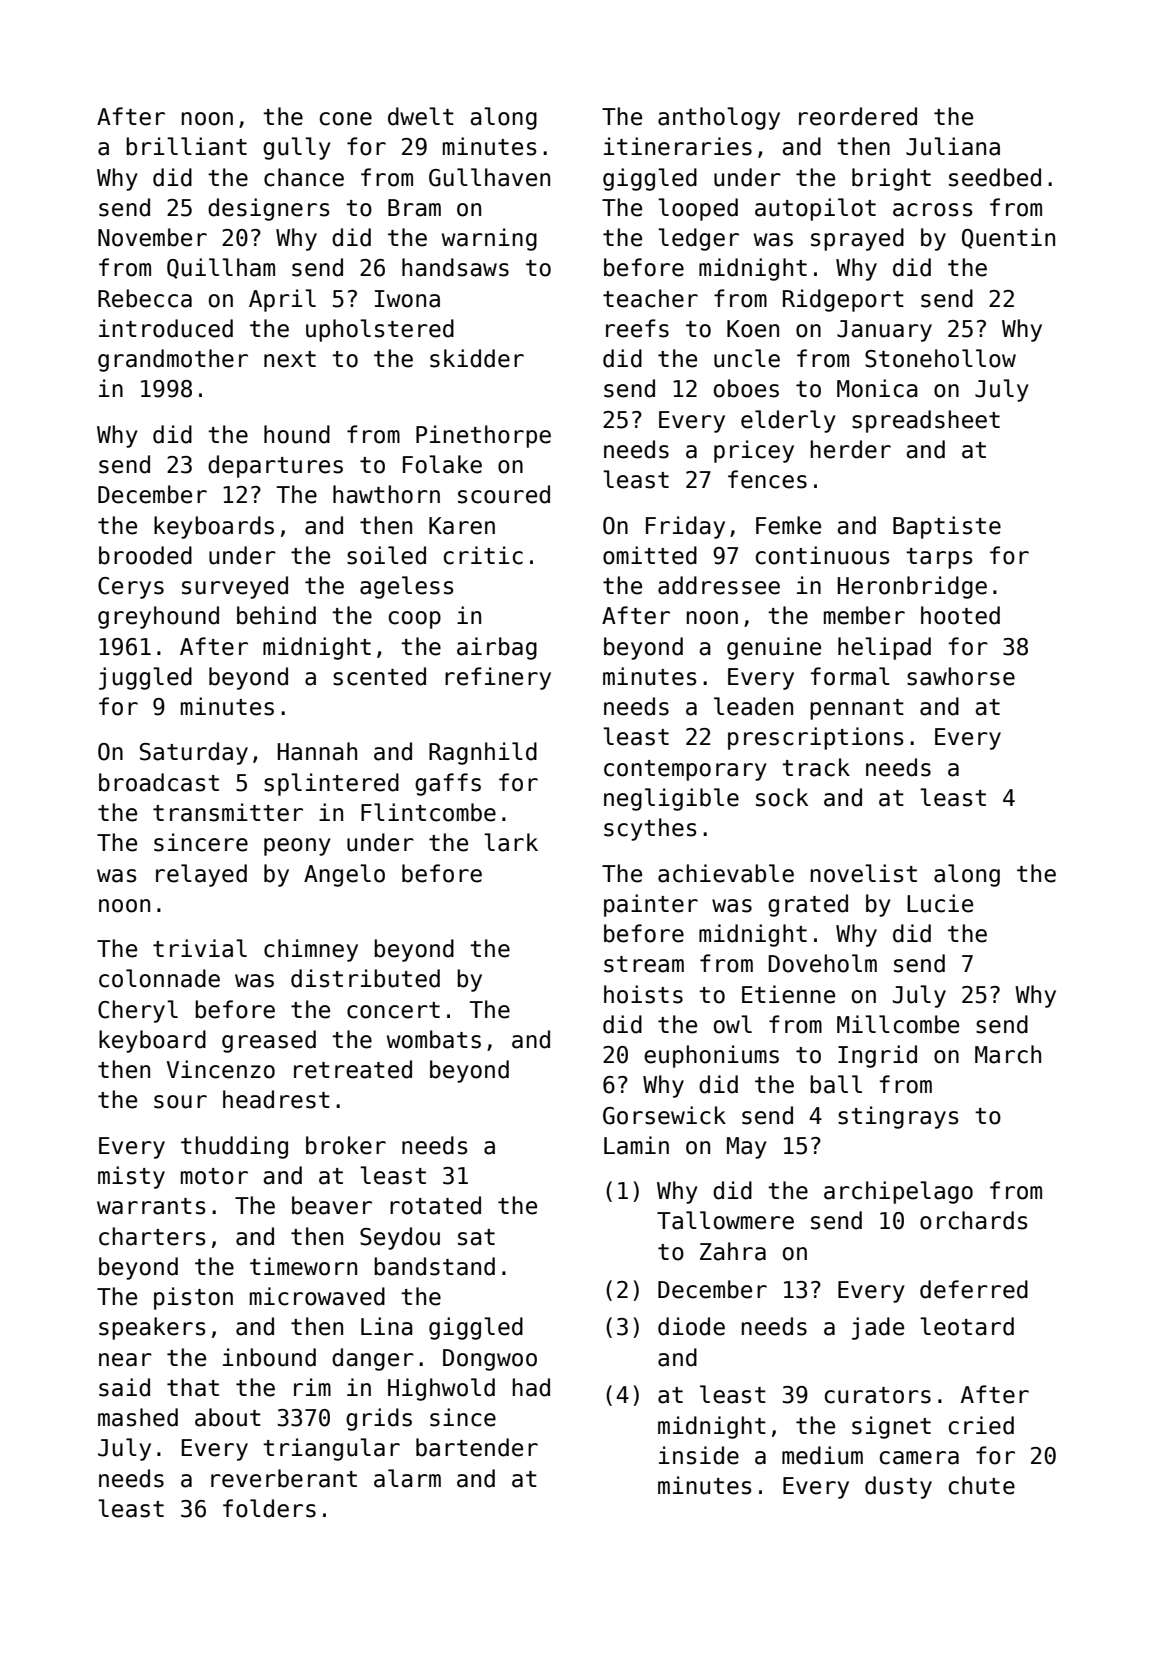 The height and width of the page is (1654, 1165). I want to click on stream, so click(644, 964).
